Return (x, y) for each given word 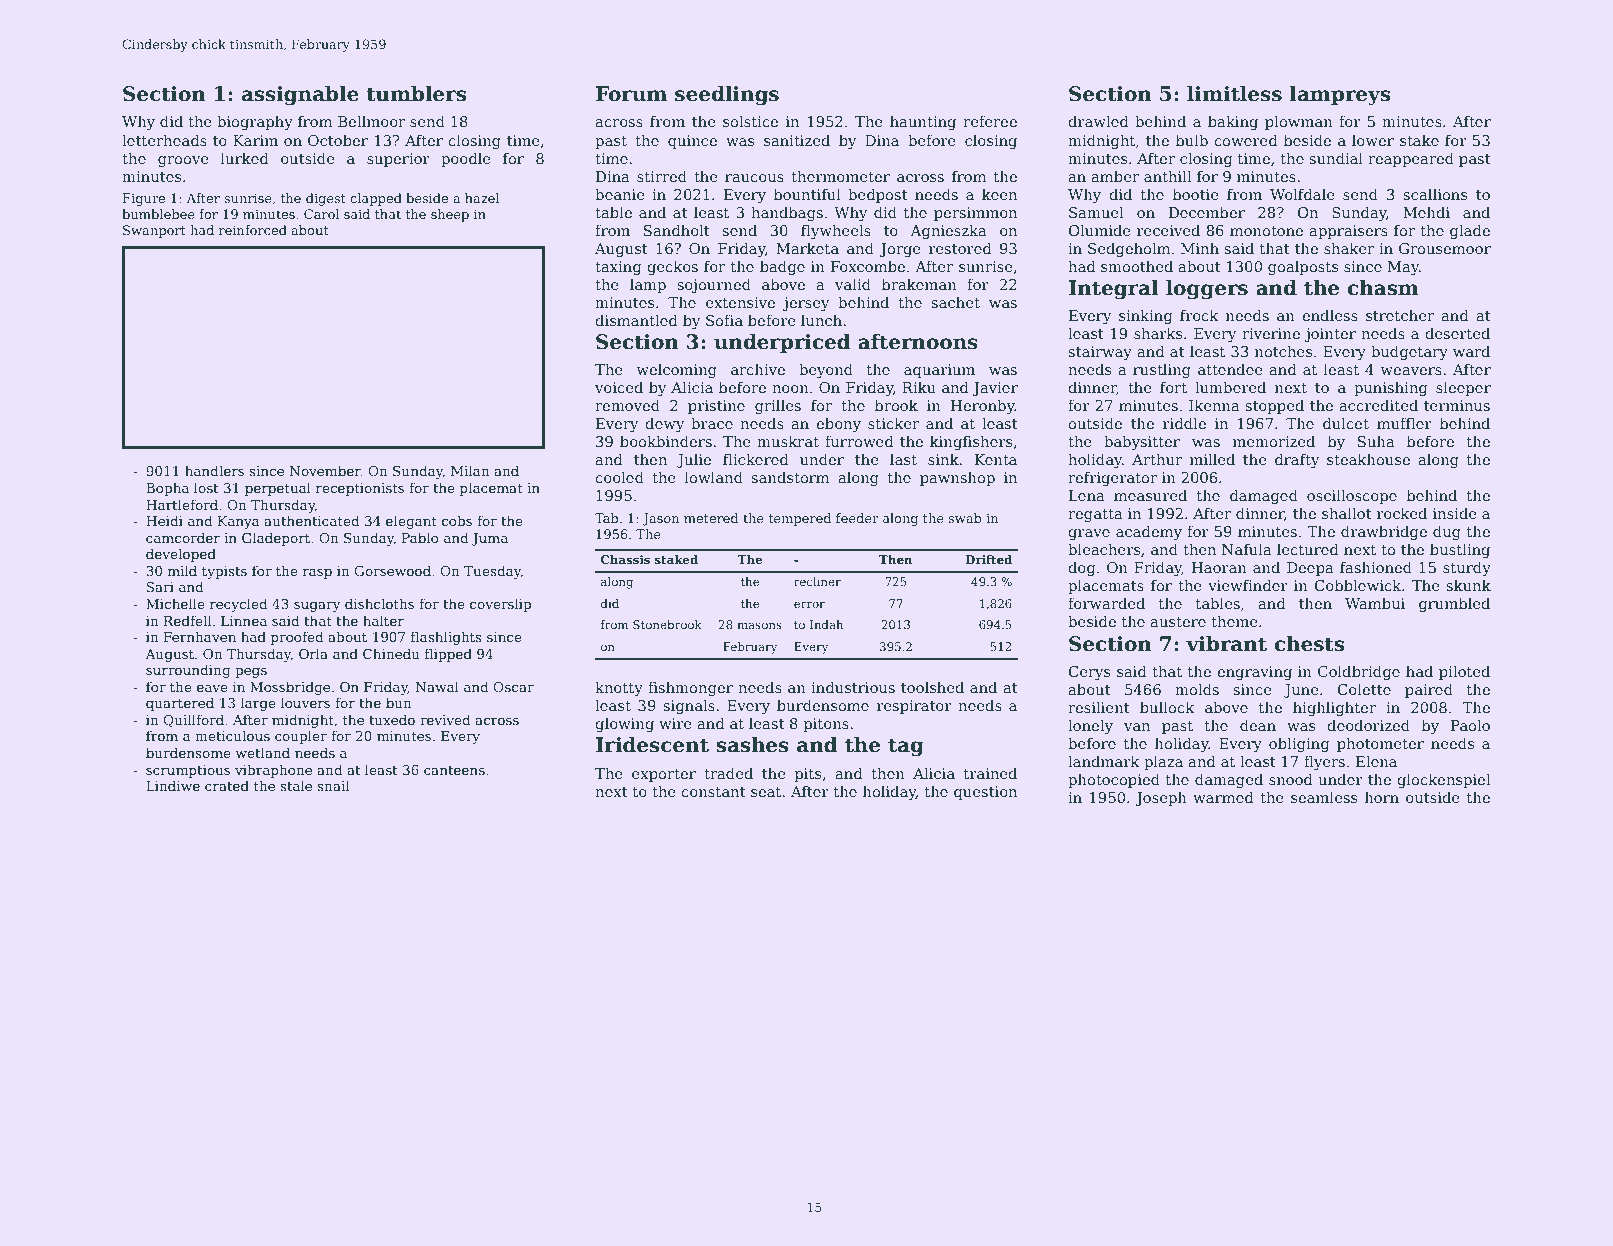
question (985, 793)
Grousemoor (1445, 248)
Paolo (1470, 725)
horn (1382, 797)
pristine (716, 407)
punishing (1391, 388)
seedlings (727, 95)
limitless (1234, 93)
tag (906, 747)
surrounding (188, 671)
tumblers (416, 93)
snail (333, 785)
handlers (214, 470)
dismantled (636, 320)
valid (853, 284)
